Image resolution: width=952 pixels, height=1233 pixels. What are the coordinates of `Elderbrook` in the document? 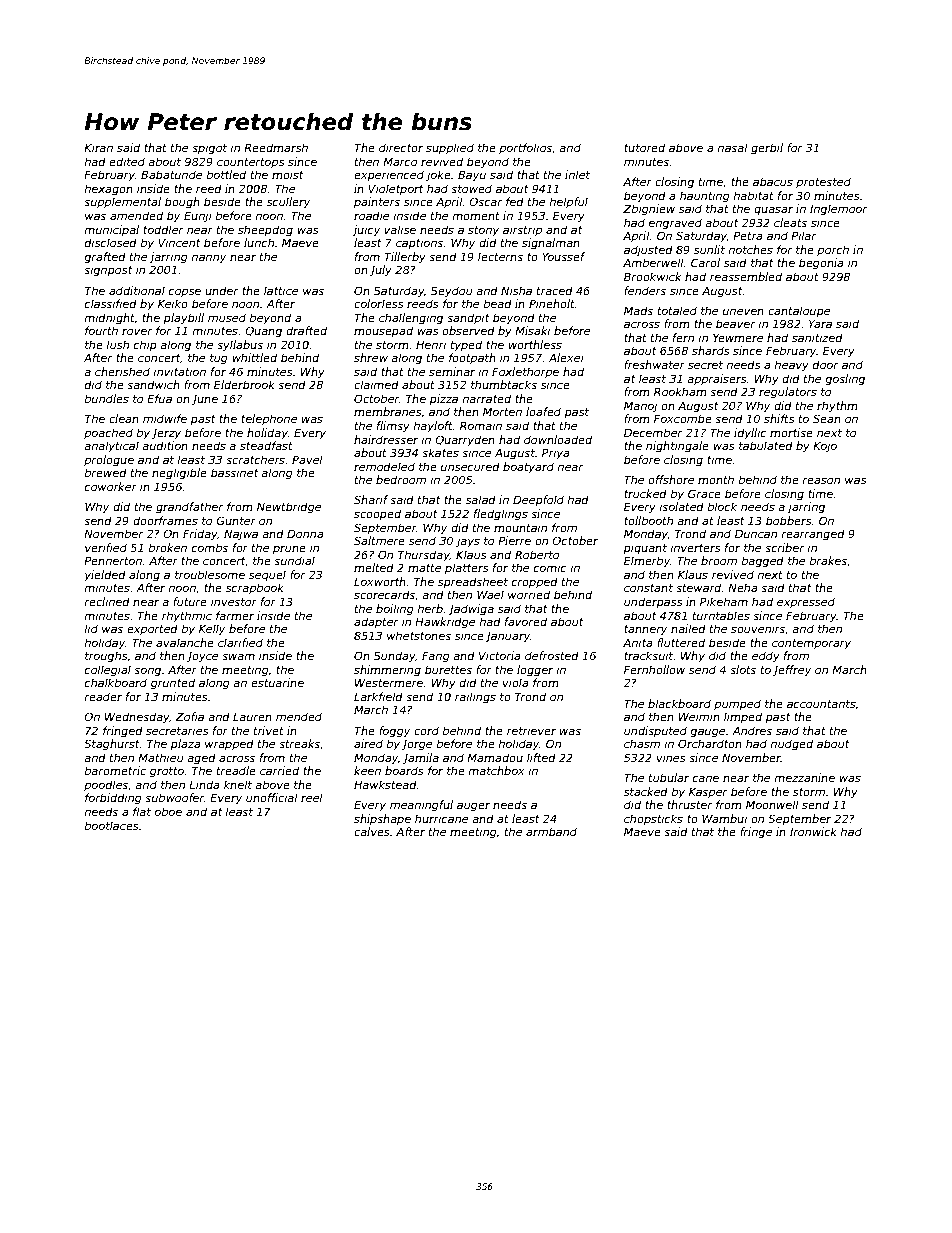 It's located at (244, 384).
